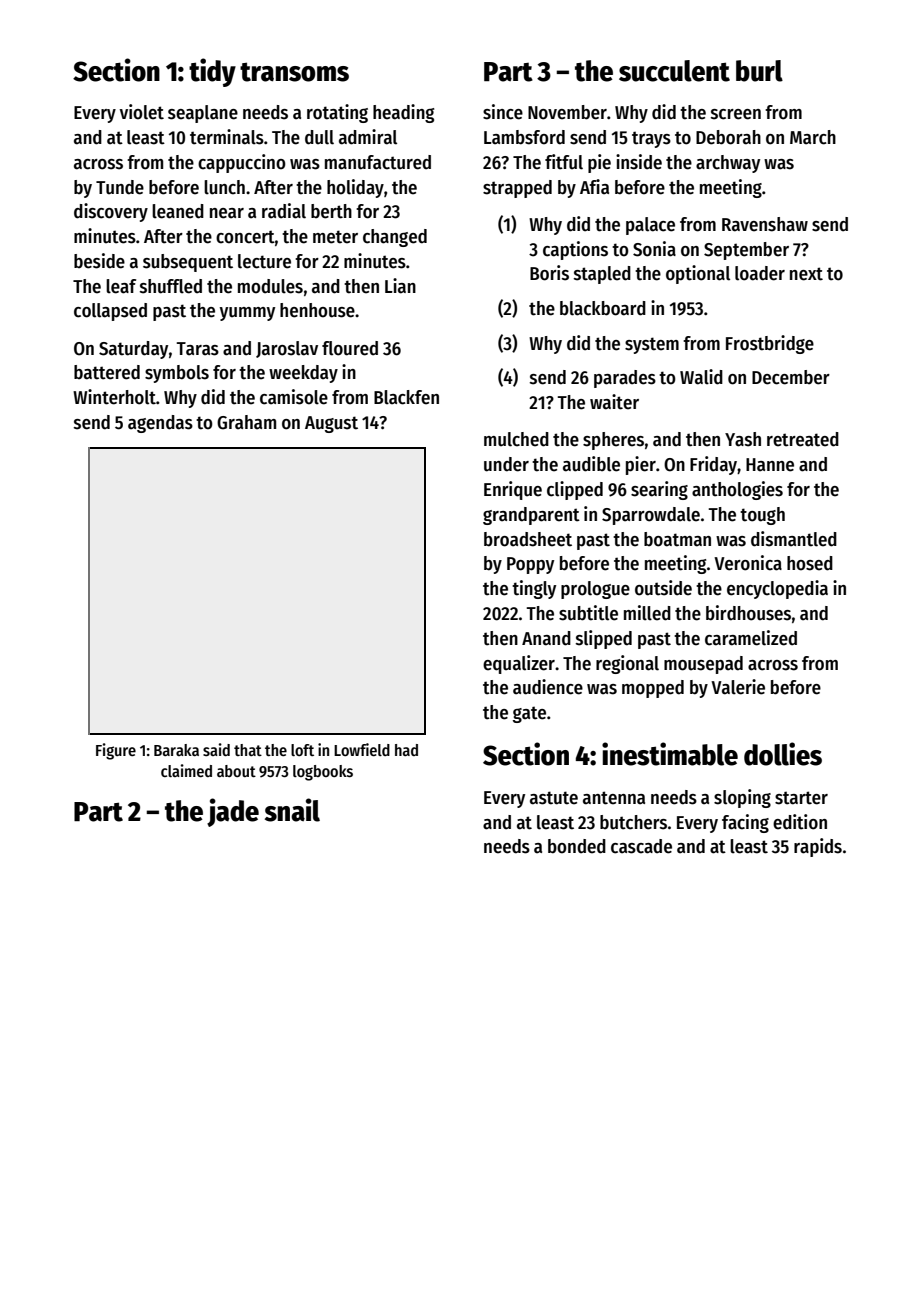  What do you see at coordinates (806, 274) in the page?
I see `next` at bounding box center [806, 274].
